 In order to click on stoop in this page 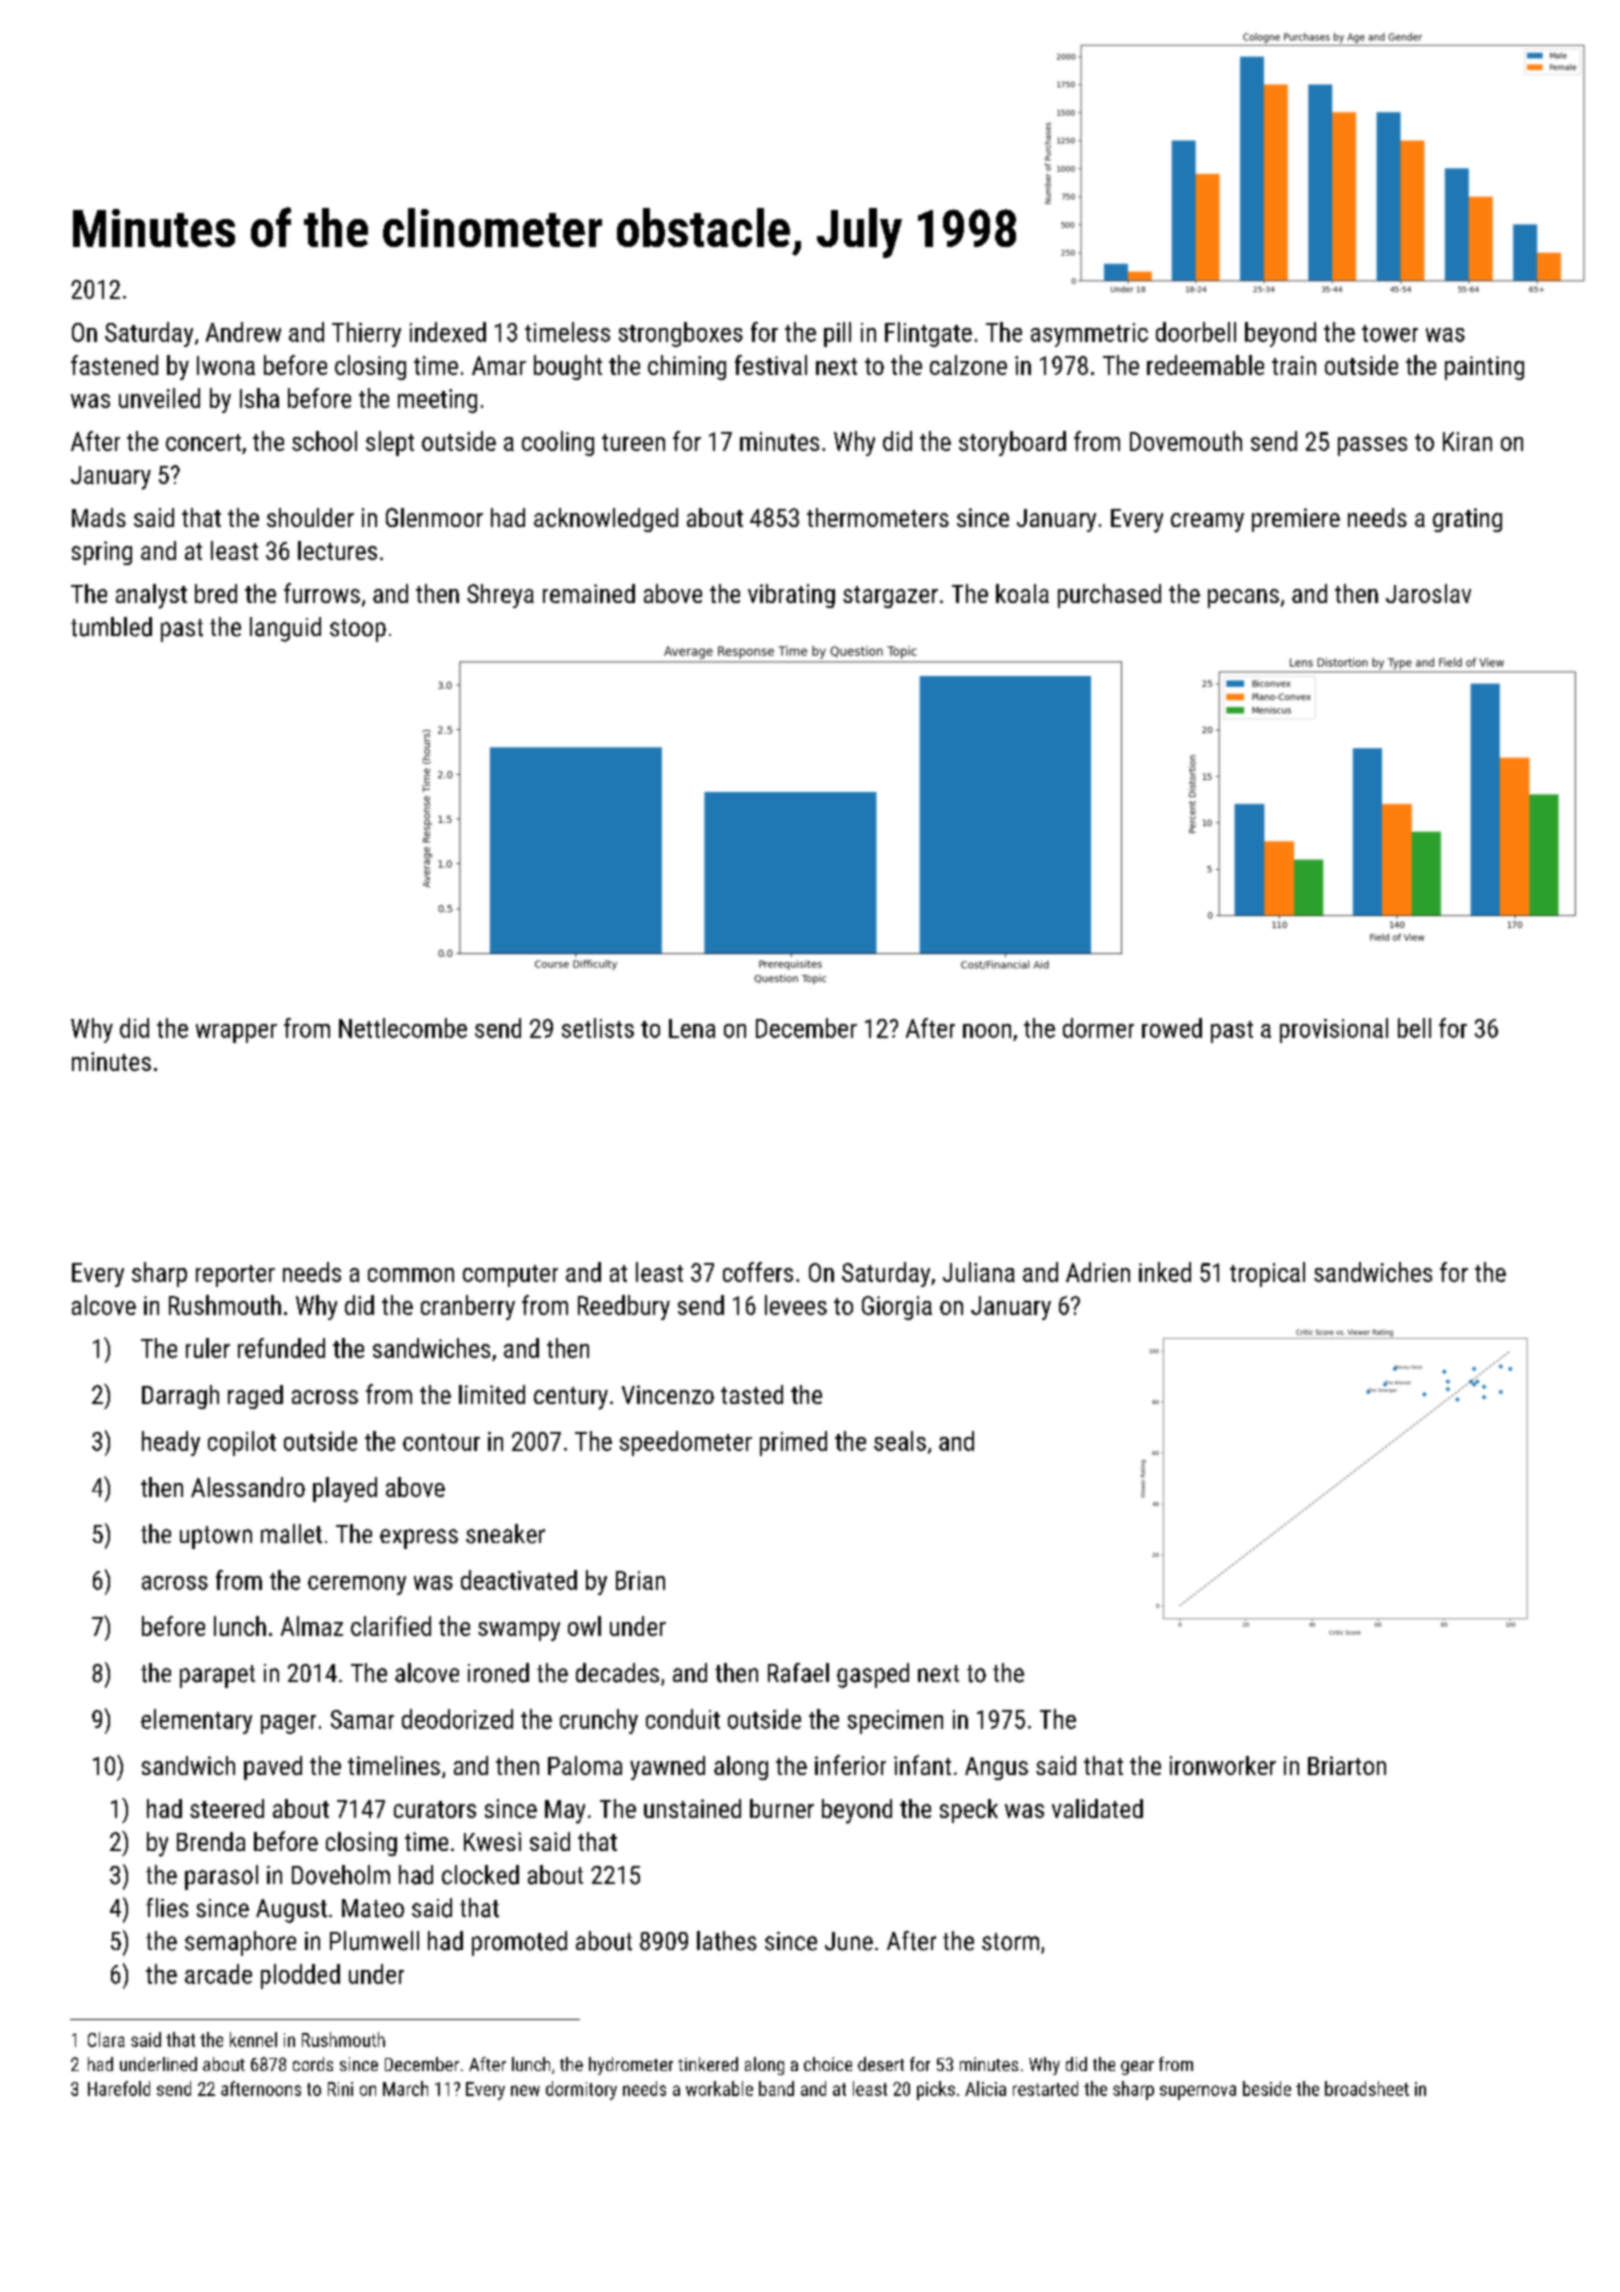, I will do `click(358, 630)`.
